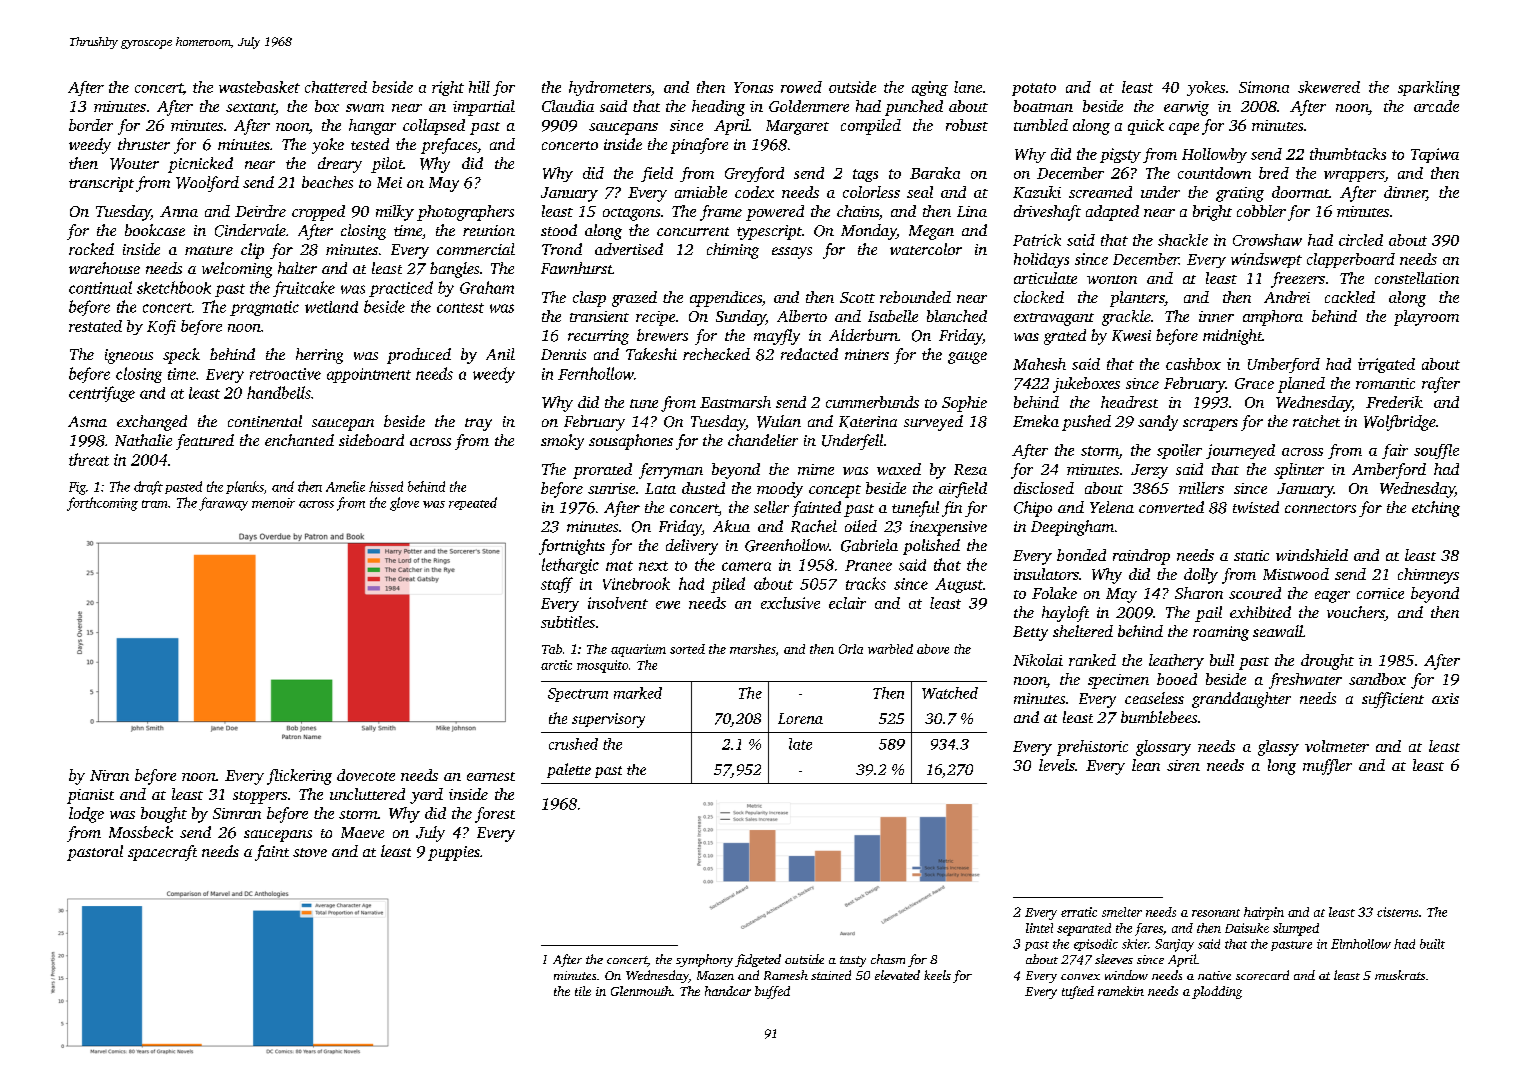 This image has height=1080, width=1528. I want to click on arcade, so click(1436, 106).
